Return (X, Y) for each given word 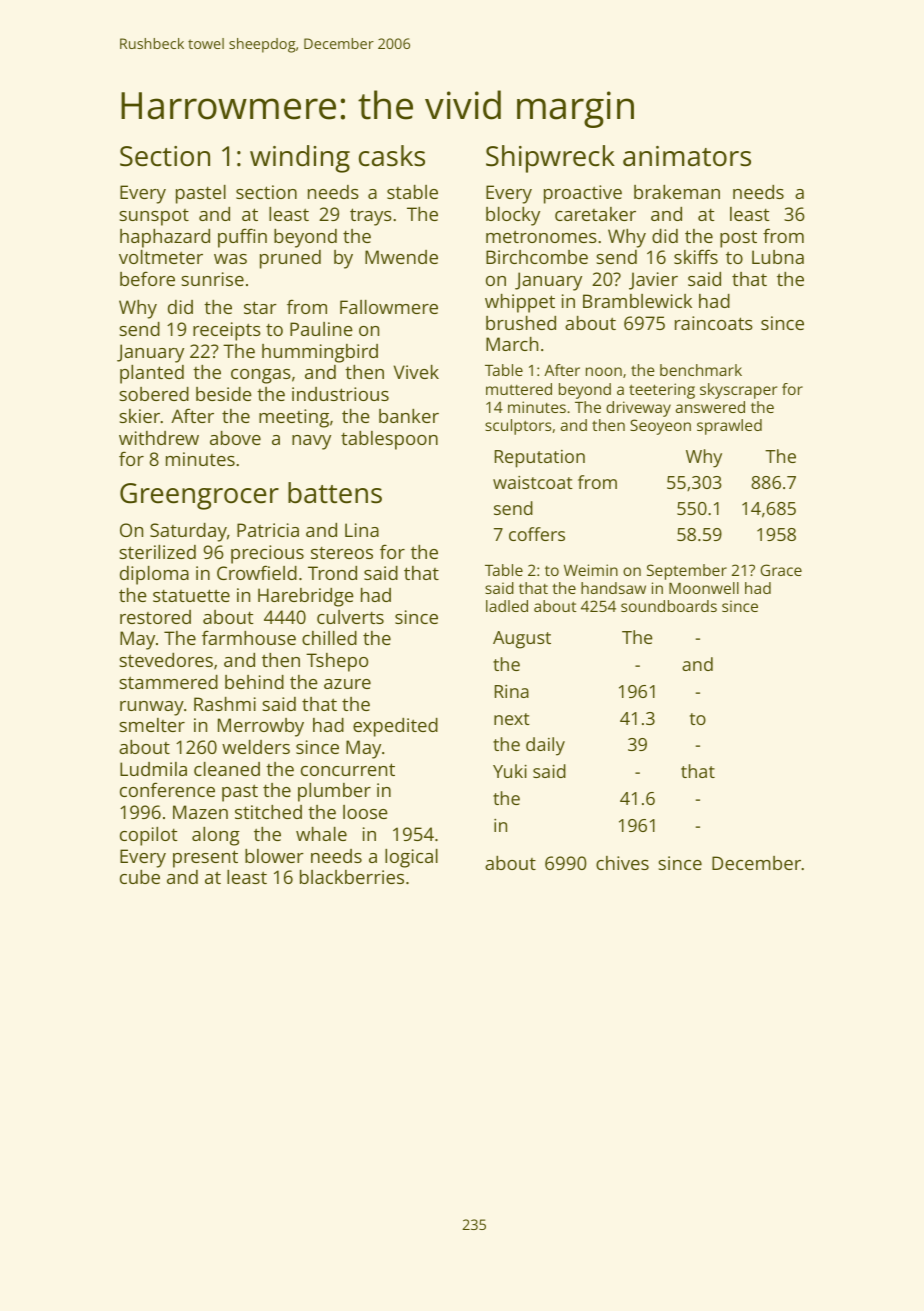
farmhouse (249, 637)
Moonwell (704, 588)
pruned (290, 259)
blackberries (352, 877)
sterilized (157, 552)
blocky (513, 216)
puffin (242, 238)
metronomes (541, 236)
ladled (507, 606)
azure (347, 684)
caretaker (595, 214)
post (738, 239)
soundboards (669, 606)
